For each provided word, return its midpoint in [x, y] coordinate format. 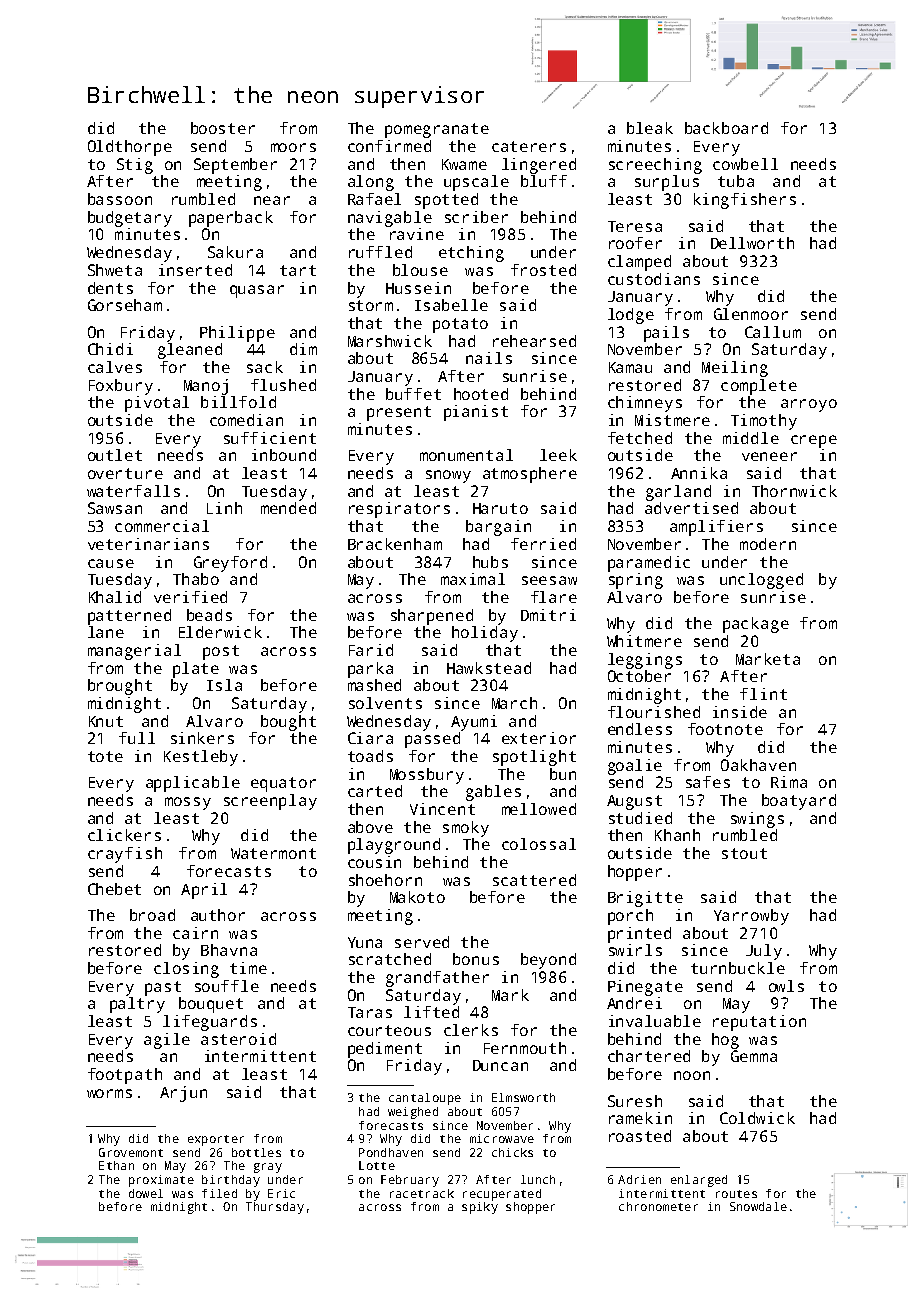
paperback [231, 219]
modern [768, 544]
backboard [726, 128]
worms [109, 1093]
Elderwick [220, 632]
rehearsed [534, 341]
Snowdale [758, 1206]
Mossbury [427, 776]
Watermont [273, 853]
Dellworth [752, 243]
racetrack [422, 1193]
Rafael [374, 199]
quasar [257, 291]
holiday [485, 634]
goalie [635, 767]
